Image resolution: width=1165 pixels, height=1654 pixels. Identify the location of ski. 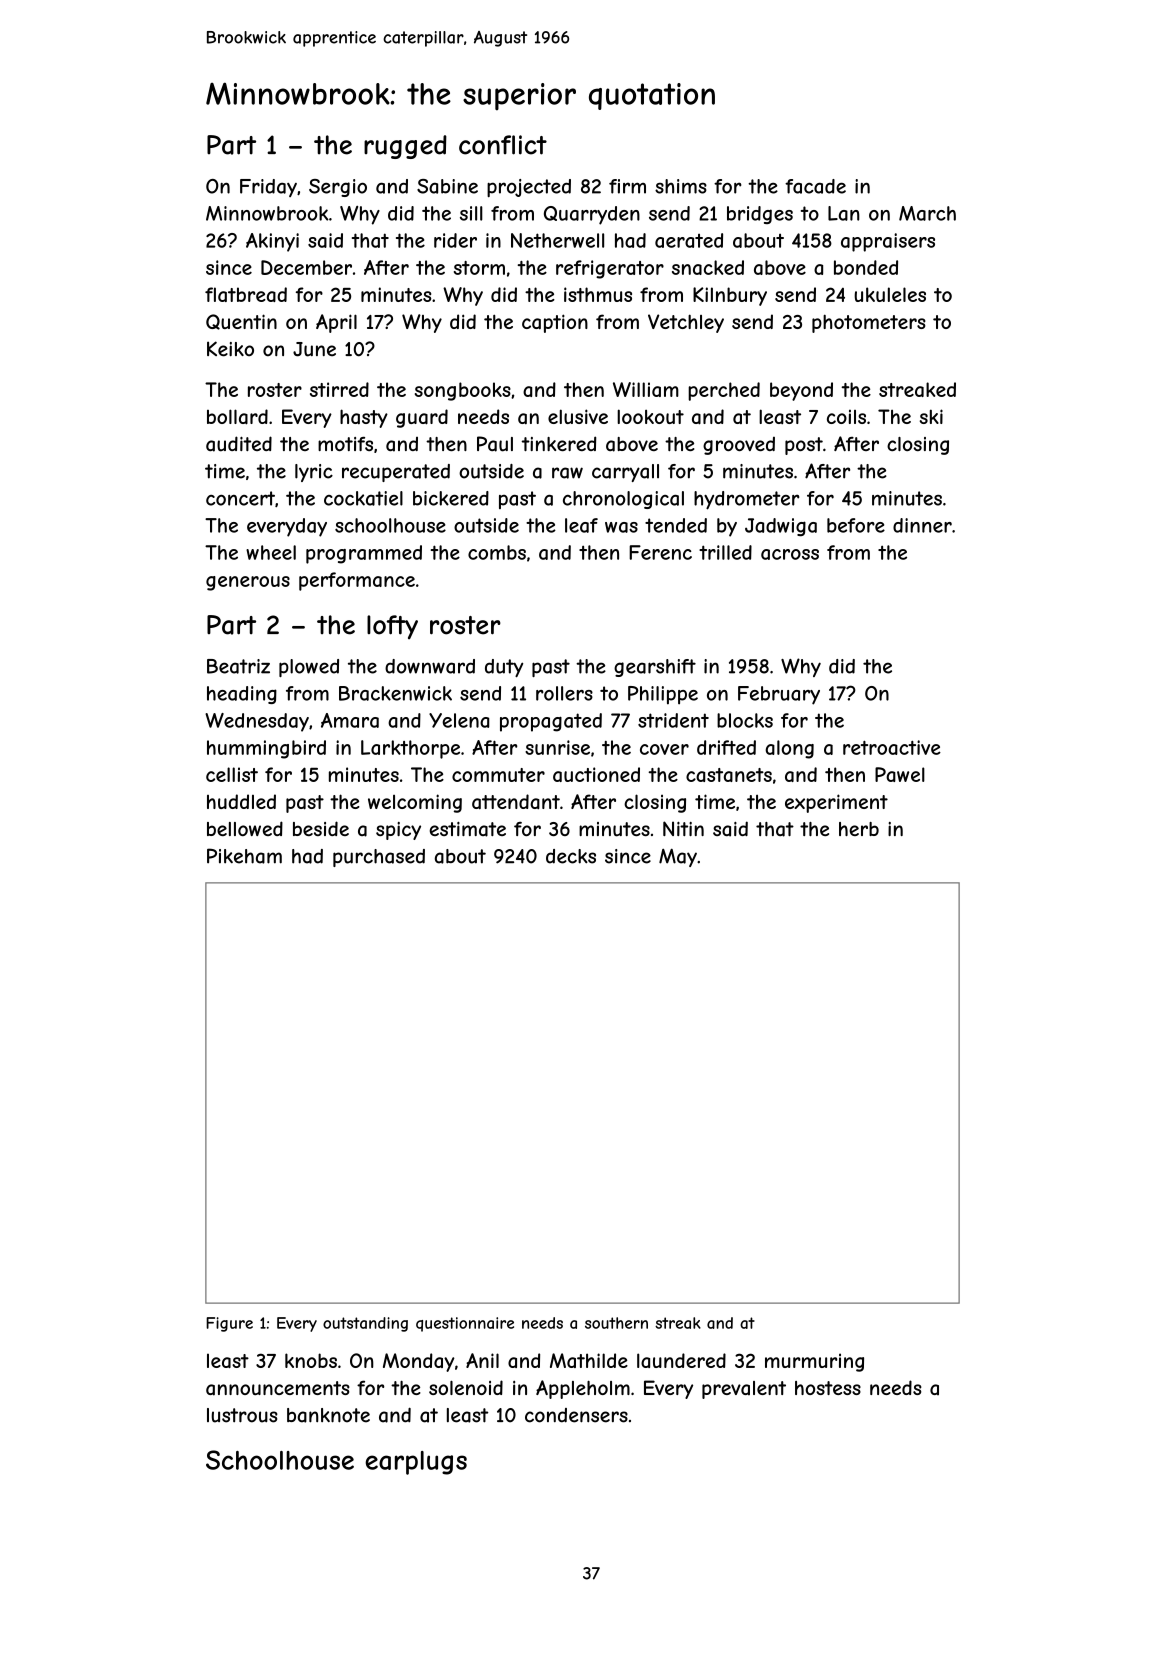
(931, 416).
